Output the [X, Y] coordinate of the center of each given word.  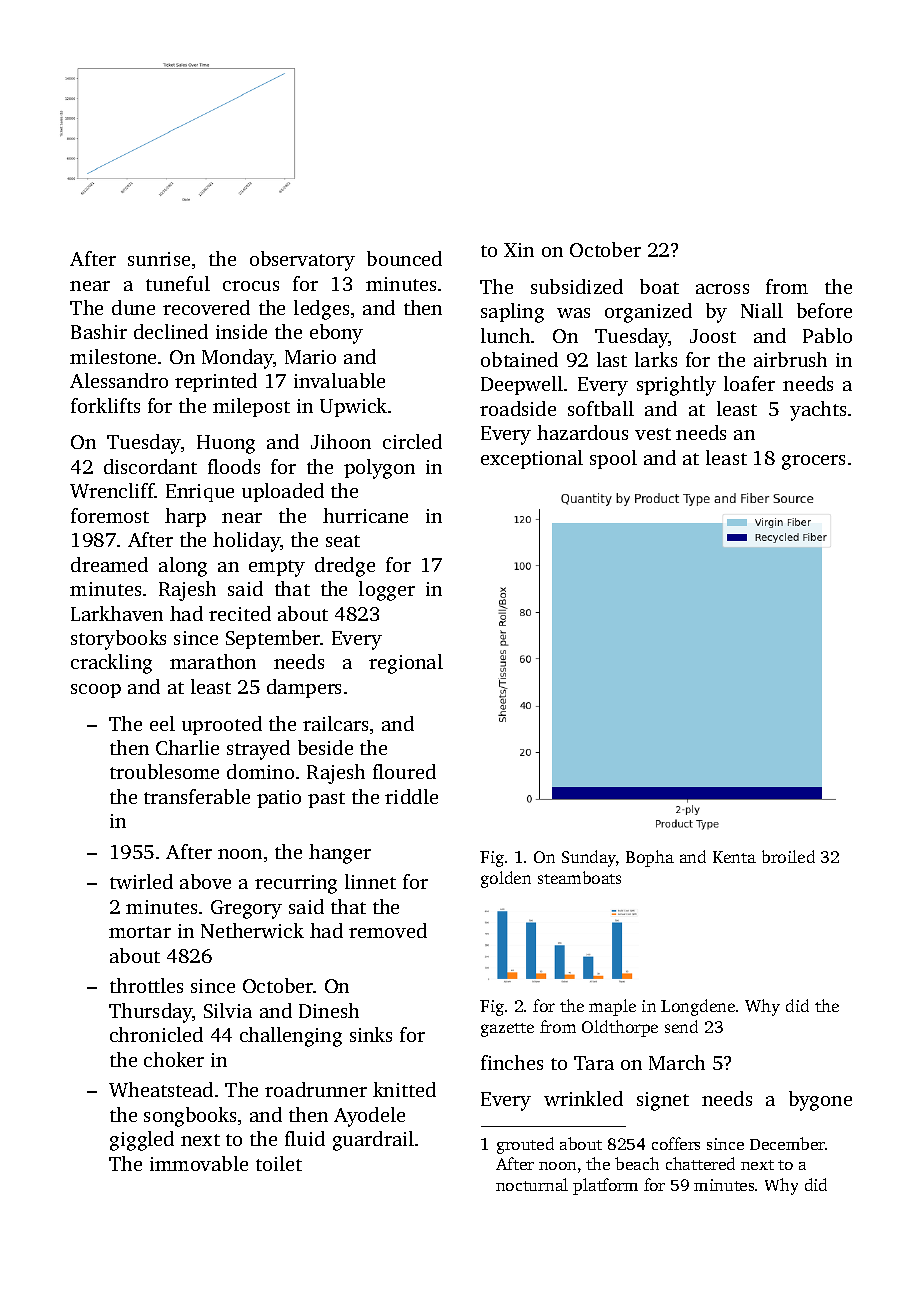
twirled [141, 881]
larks [656, 359]
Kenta [734, 857]
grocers [813, 462]
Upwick [353, 407]
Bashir [99, 331]
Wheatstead [161, 1089]
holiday [246, 542]
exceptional [532, 459]
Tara [594, 1063]
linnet [370, 881]
